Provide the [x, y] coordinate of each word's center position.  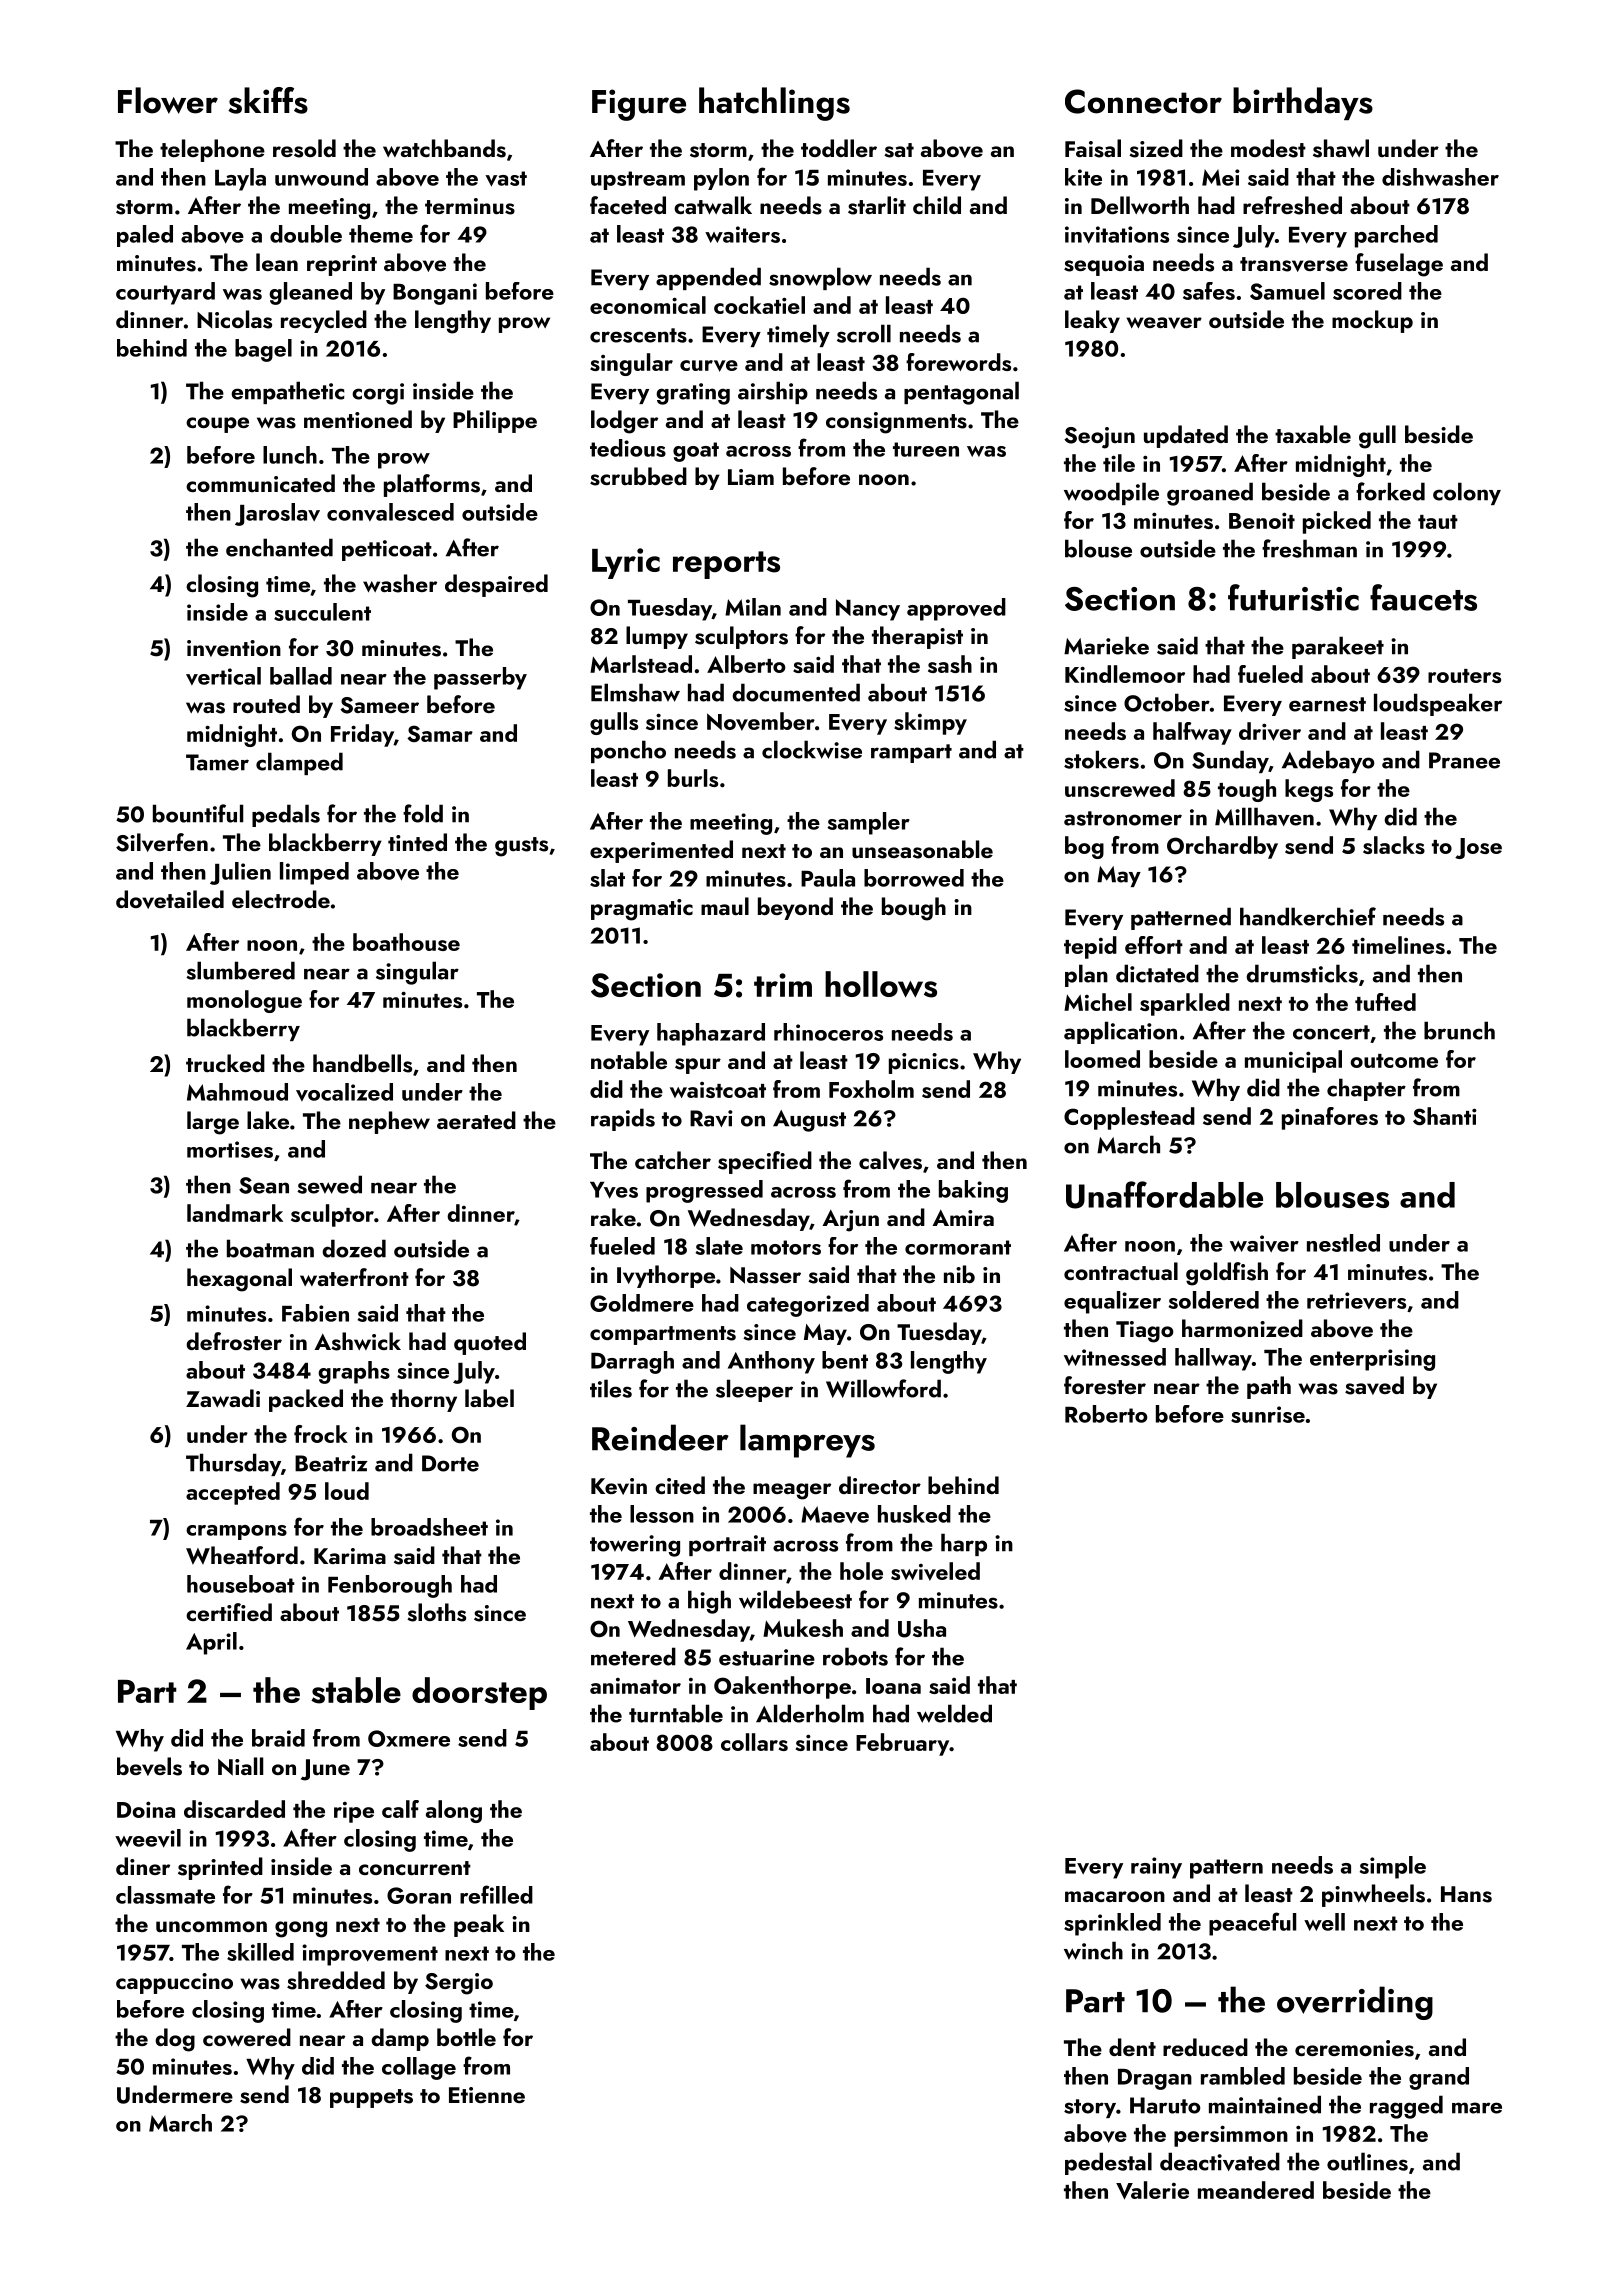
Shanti [1445, 1116]
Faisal [1093, 148]
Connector [1143, 101]
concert [1331, 1032]
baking [973, 1191]
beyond [795, 908]
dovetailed [170, 899]
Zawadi [223, 1398]
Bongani [435, 294]
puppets [371, 2098]
